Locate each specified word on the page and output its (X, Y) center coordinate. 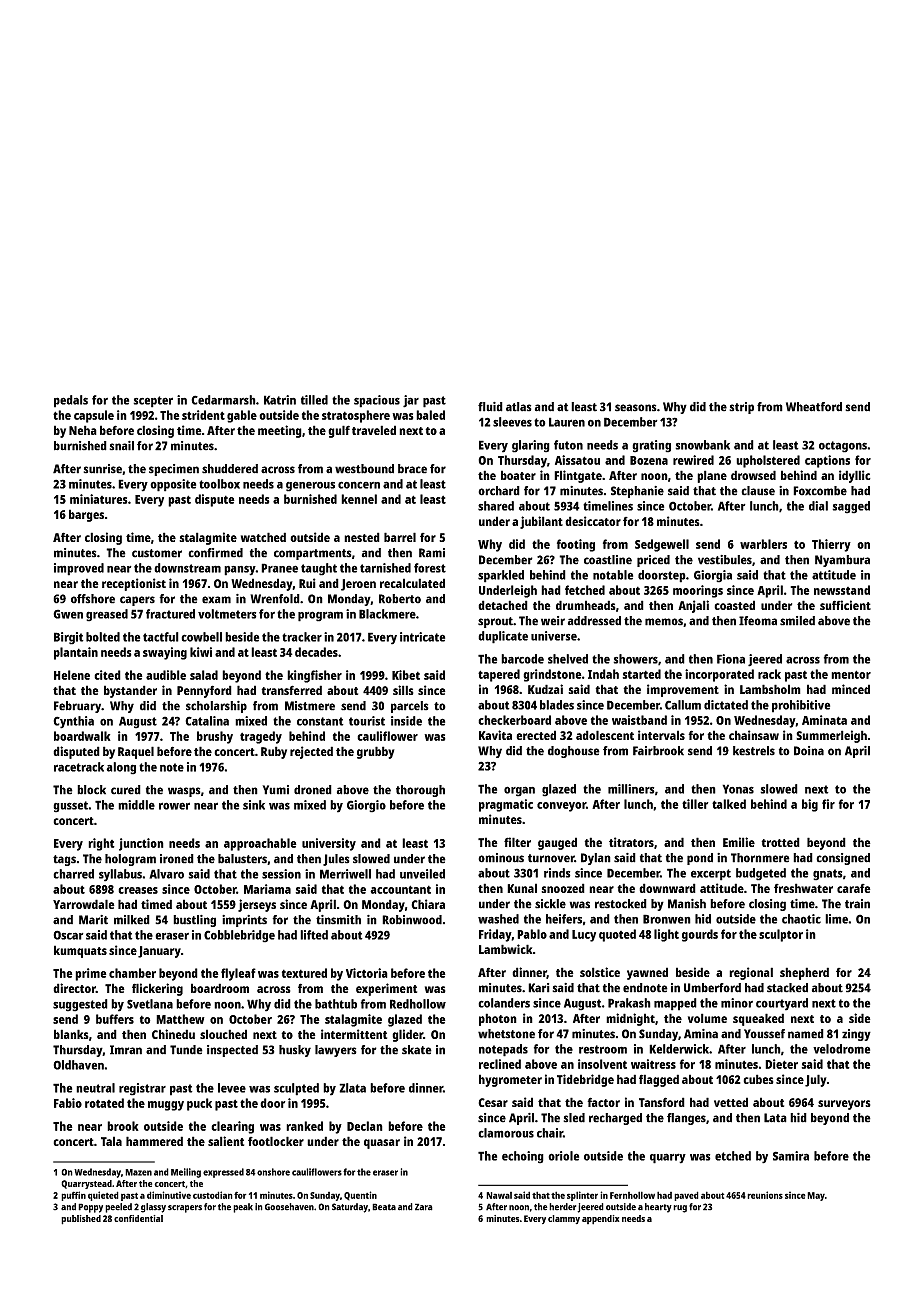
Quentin (360, 1196)
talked (729, 804)
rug (680, 1209)
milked (132, 920)
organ (519, 791)
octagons (843, 447)
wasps (184, 792)
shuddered (230, 469)
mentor (851, 674)
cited (107, 675)
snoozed (563, 888)
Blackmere (387, 614)
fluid (490, 407)
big (810, 805)
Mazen (138, 1172)
